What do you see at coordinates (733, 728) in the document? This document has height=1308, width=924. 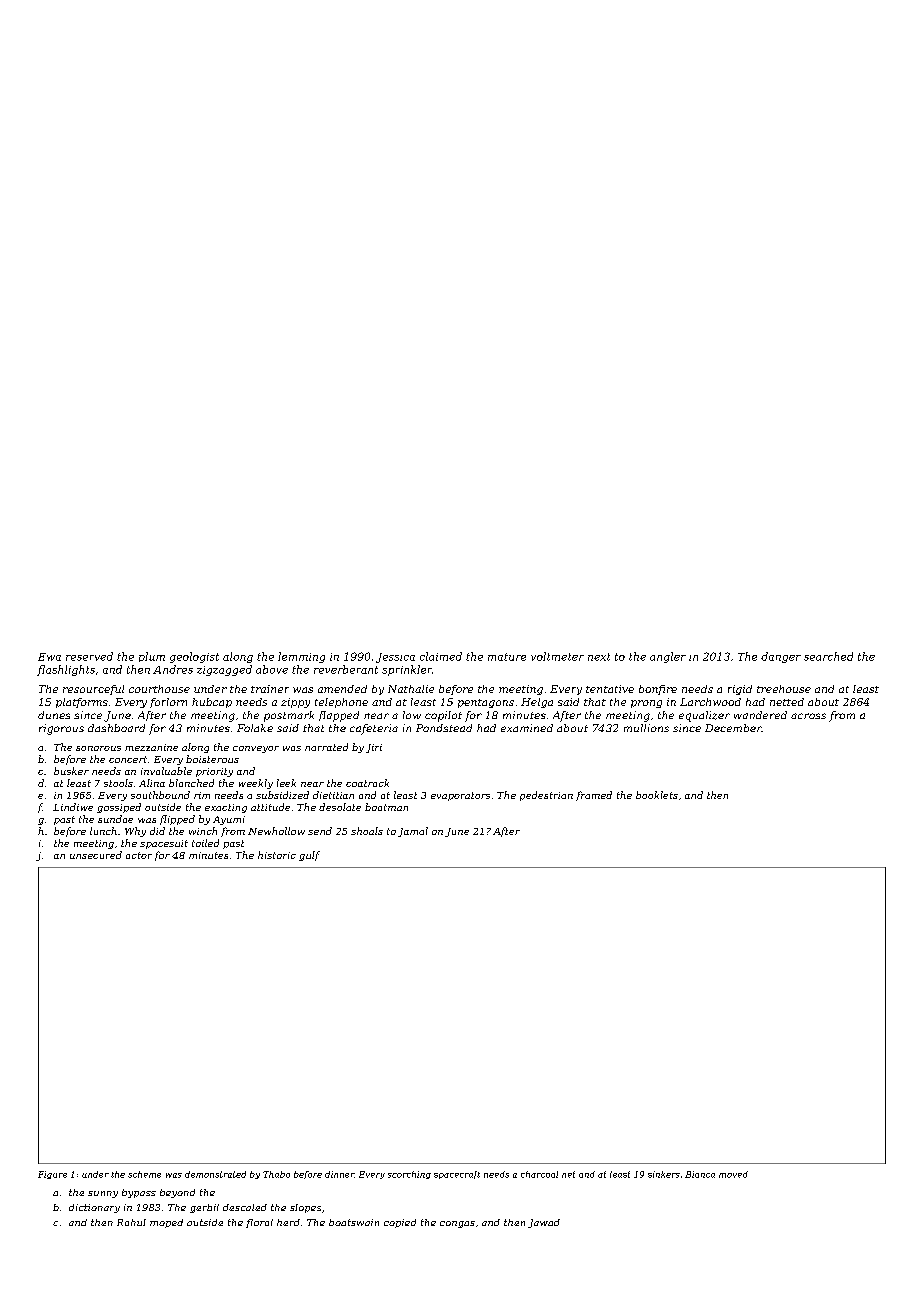 I see `December` at bounding box center [733, 728].
